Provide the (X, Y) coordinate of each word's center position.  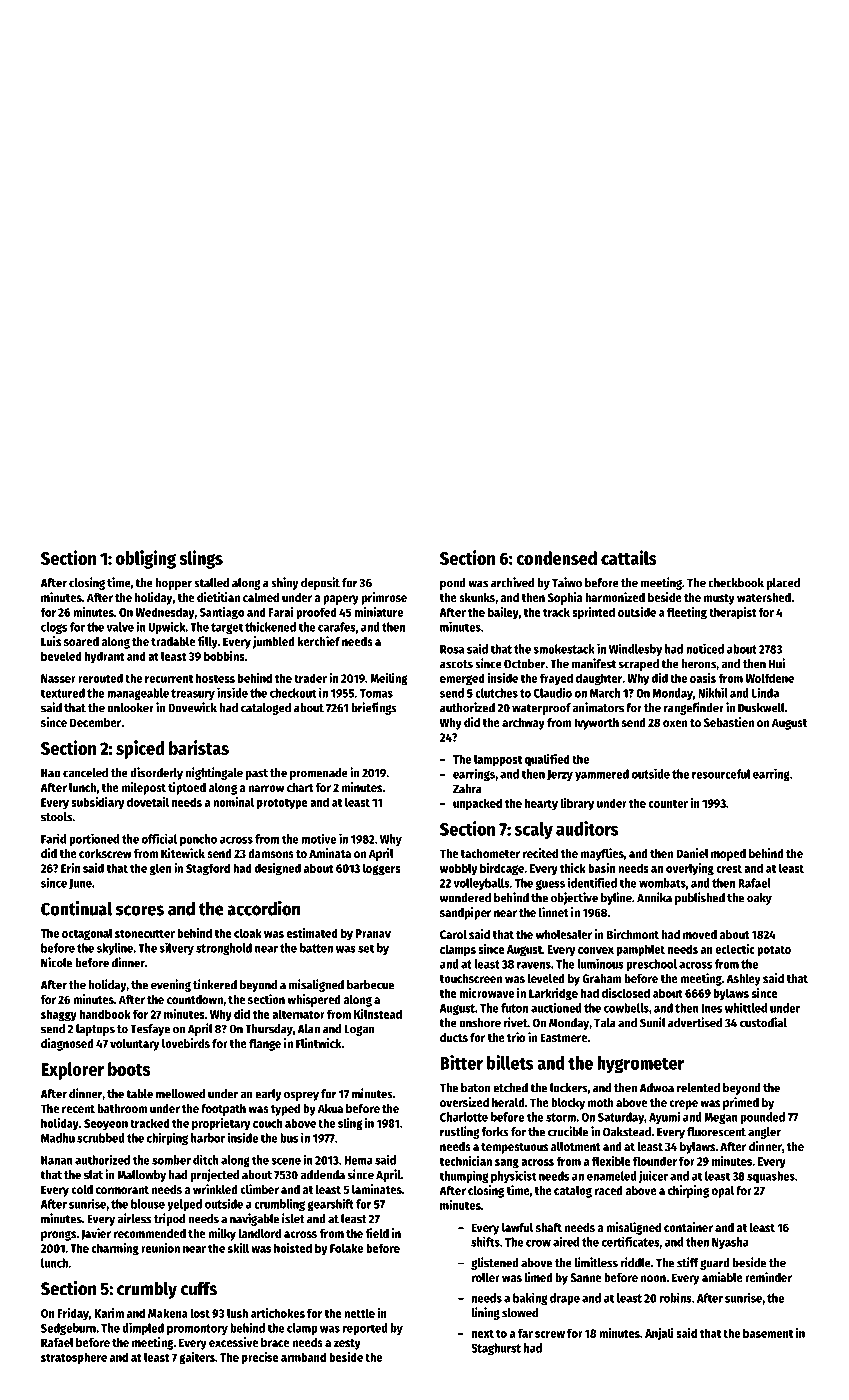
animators (598, 707)
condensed (557, 558)
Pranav (373, 933)
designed (278, 869)
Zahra (467, 789)
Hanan (57, 1160)
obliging (146, 559)
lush (237, 1313)
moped (728, 855)
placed (783, 584)
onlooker (130, 708)
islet (293, 1218)
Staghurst (496, 1349)
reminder (768, 1277)
